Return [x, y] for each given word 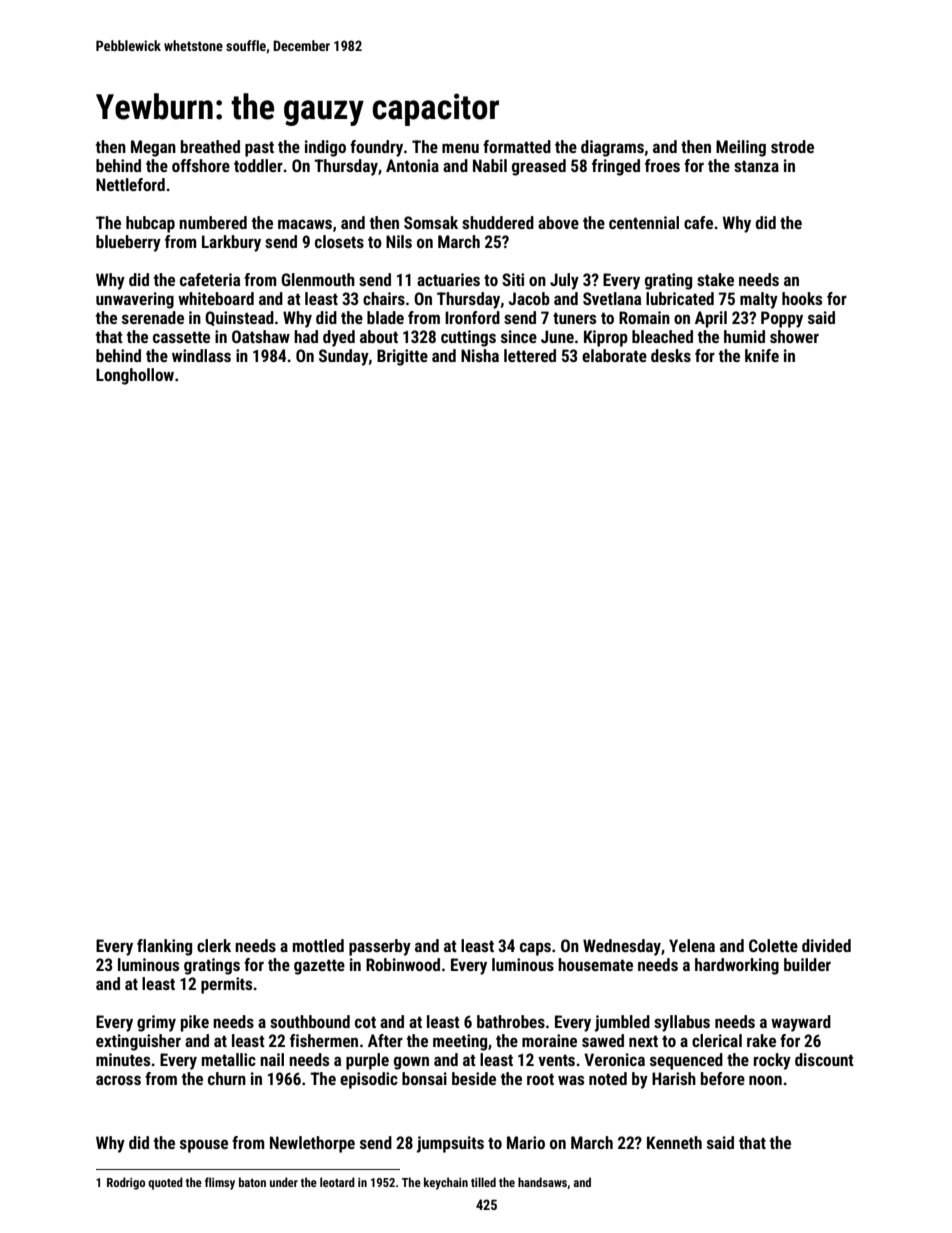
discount [824, 1059]
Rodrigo [126, 1183]
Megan [153, 148]
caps [535, 949]
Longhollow [135, 376]
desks [671, 355]
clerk [214, 945]
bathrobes [511, 1021]
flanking [164, 947]
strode [792, 146]
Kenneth [674, 1142]
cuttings [468, 338]
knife [762, 355]
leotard [337, 1182]
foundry [376, 148]
